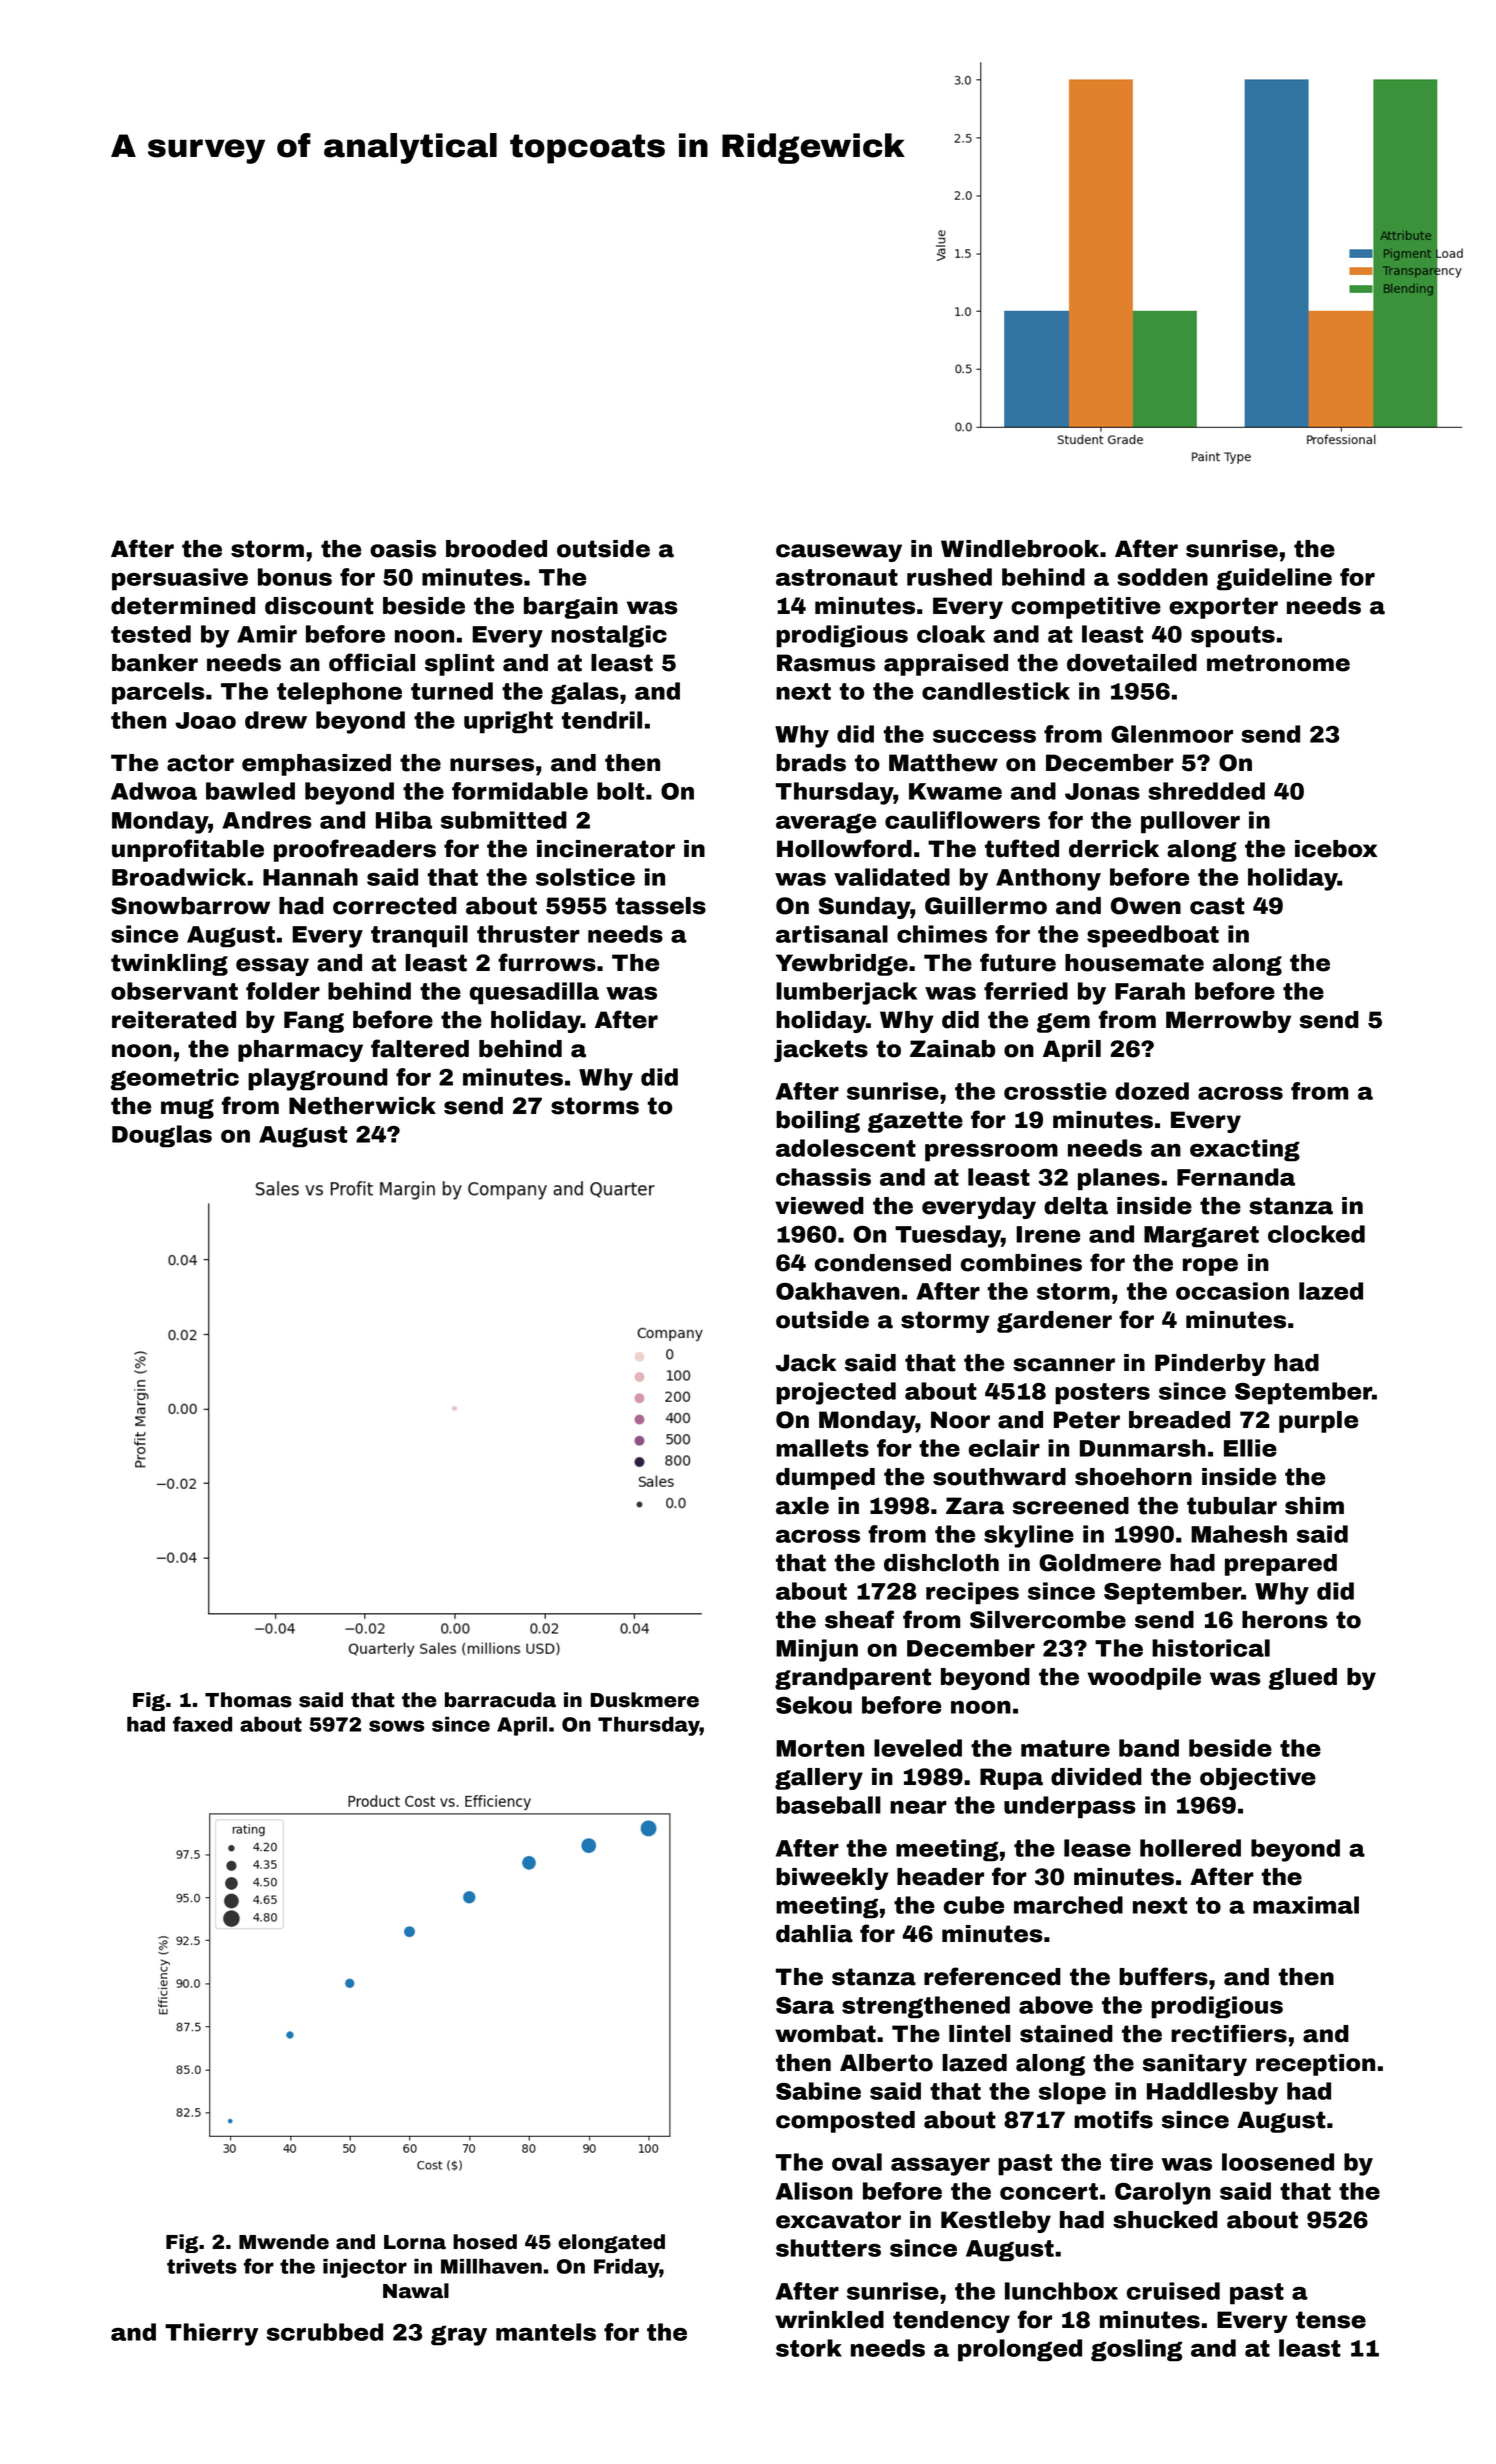  Describe the element at coordinates (1278, 663) in the screenshot. I see `metronome` at that location.
